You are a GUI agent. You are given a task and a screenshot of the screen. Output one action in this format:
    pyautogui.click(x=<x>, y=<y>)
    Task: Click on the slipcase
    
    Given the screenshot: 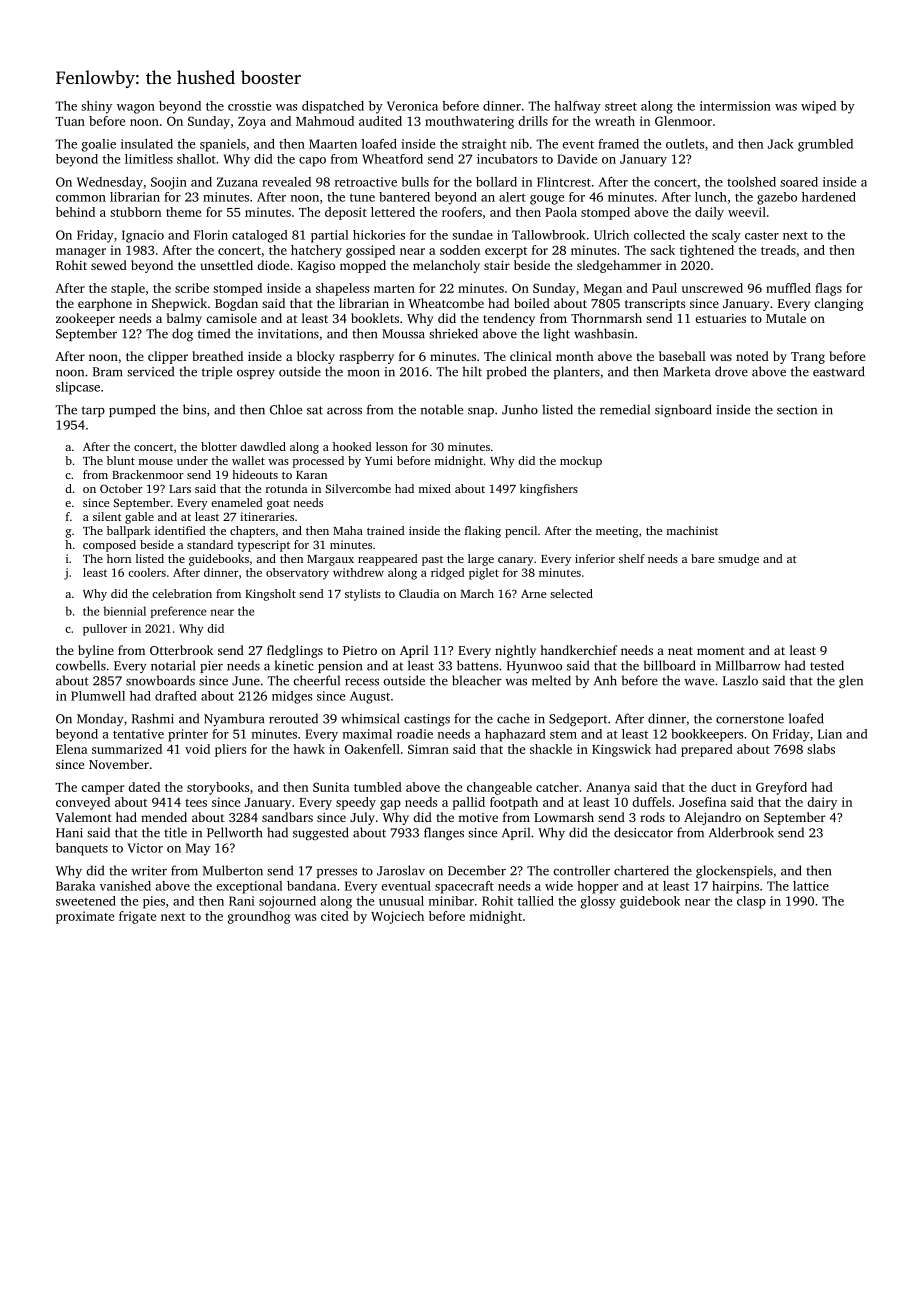 What is the action you would take?
    pyautogui.click(x=78, y=388)
